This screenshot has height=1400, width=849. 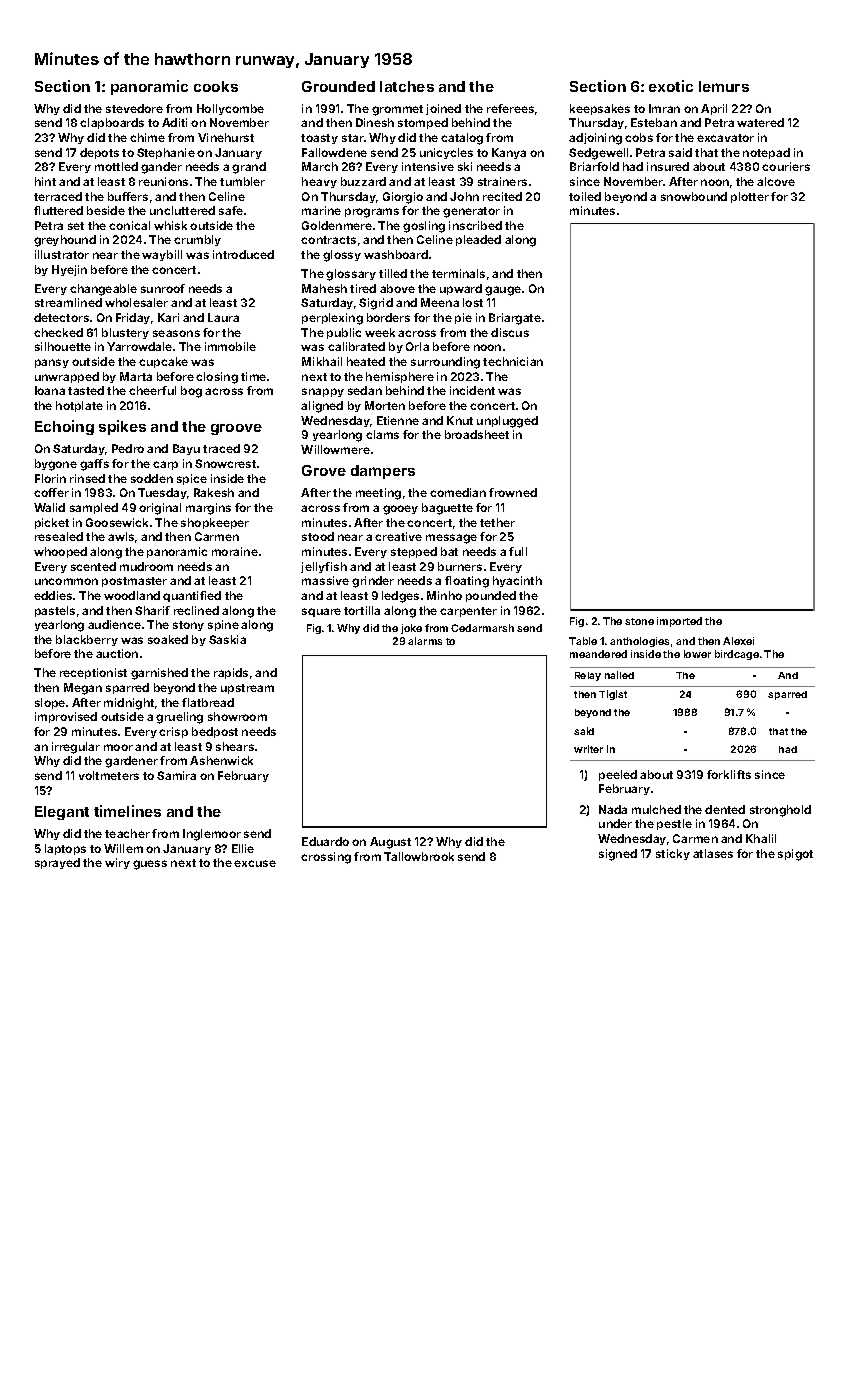 What do you see at coordinates (766, 153) in the screenshot?
I see `notepad` at bounding box center [766, 153].
